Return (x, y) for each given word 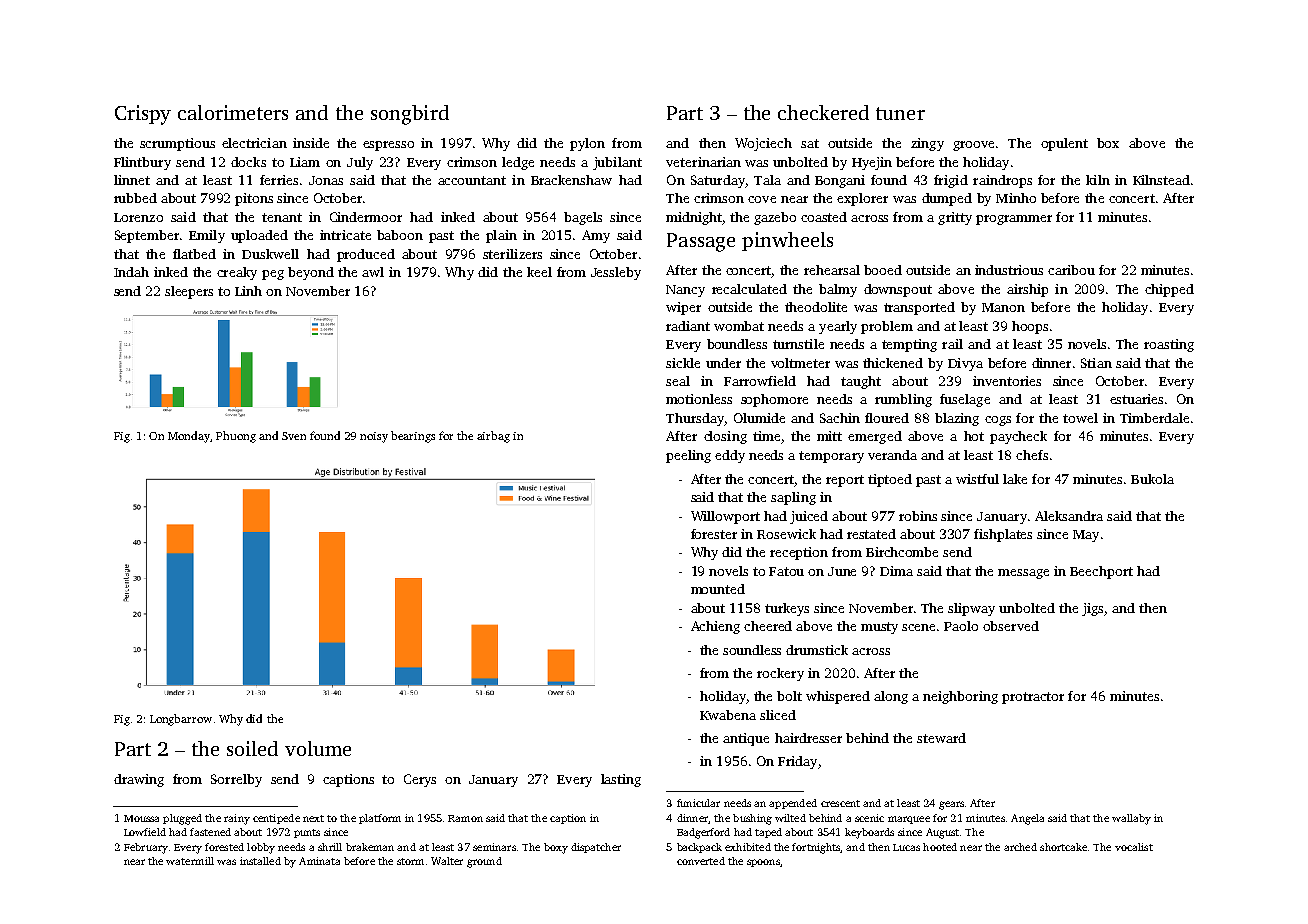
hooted (940, 847)
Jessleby (616, 273)
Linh (248, 291)
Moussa (141, 818)
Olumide (759, 418)
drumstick (817, 650)
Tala (767, 180)
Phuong (236, 437)
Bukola (1152, 479)
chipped (1169, 290)
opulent (1064, 144)
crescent (840, 803)
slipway (971, 609)
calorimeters (233, 112)
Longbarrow (181, 720)
